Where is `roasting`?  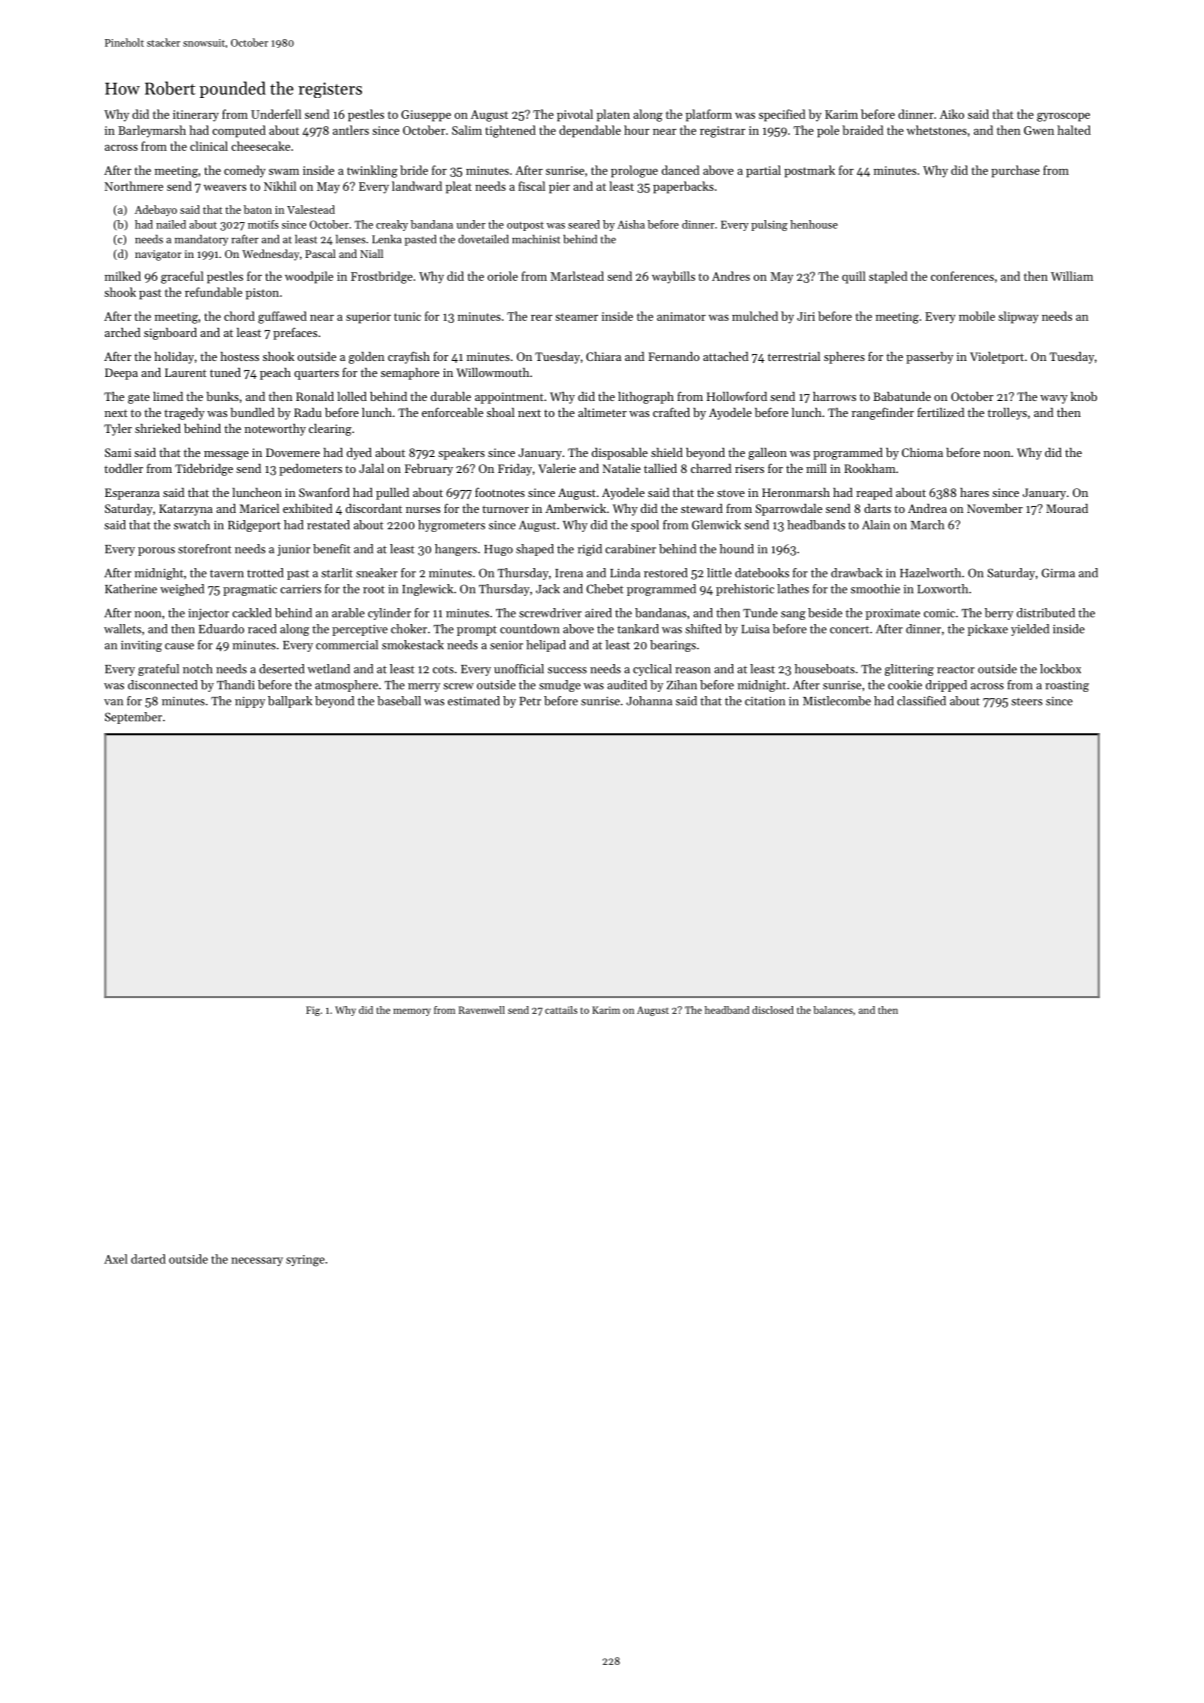
roasting is located at coordinates (1067, 686).
